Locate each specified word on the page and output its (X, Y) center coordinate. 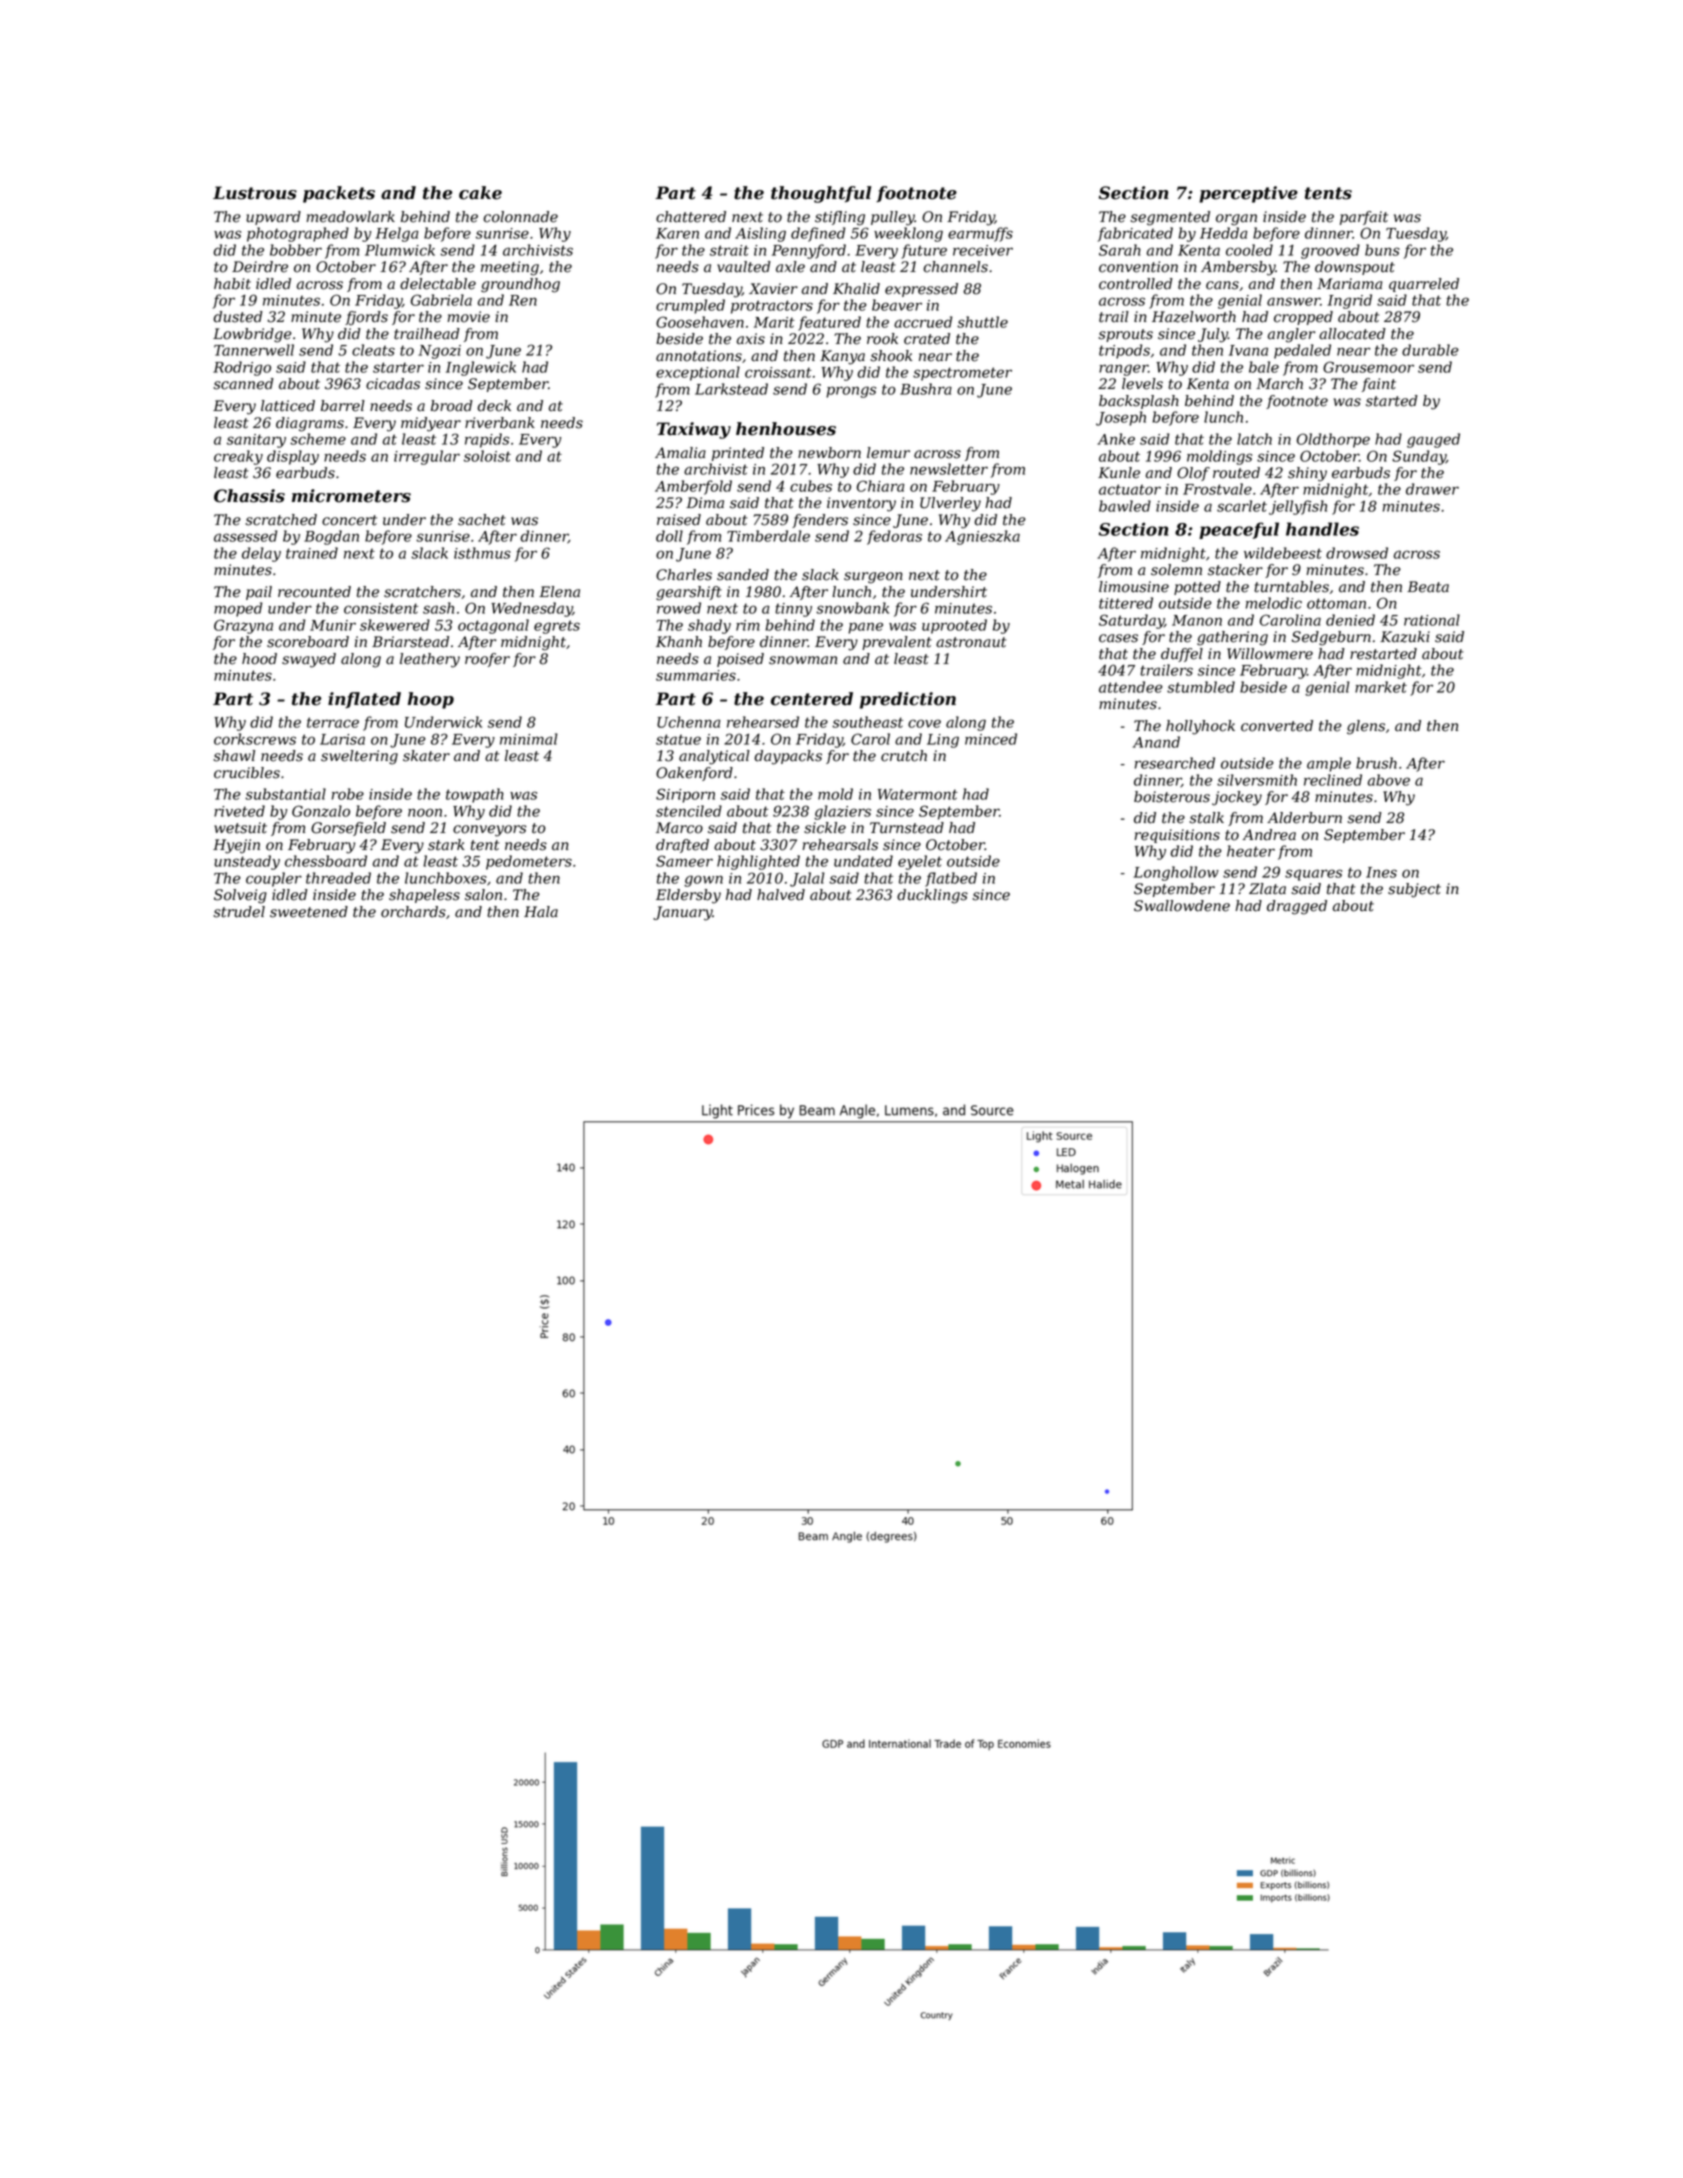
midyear (431, 424)
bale (1264, 367)
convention (1138, 267)
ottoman (1336, 603)
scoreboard (308, 642)
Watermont (918, 794)
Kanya (842, 357)
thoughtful (821, 194)
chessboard (326, 861)
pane (865, 628)
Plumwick (400, 250)
